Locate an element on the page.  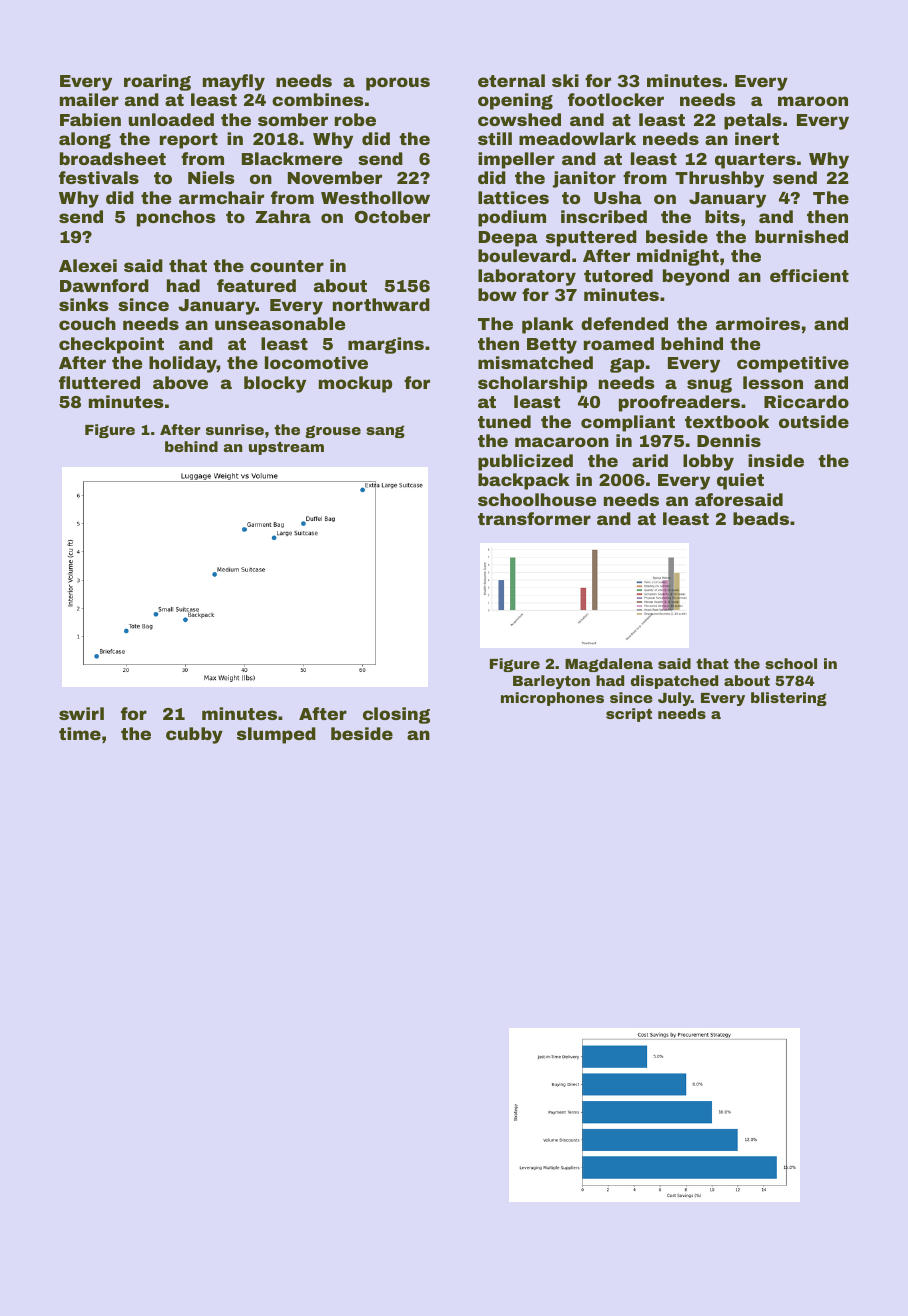
ponchos is located at coordinates (176, 218).
